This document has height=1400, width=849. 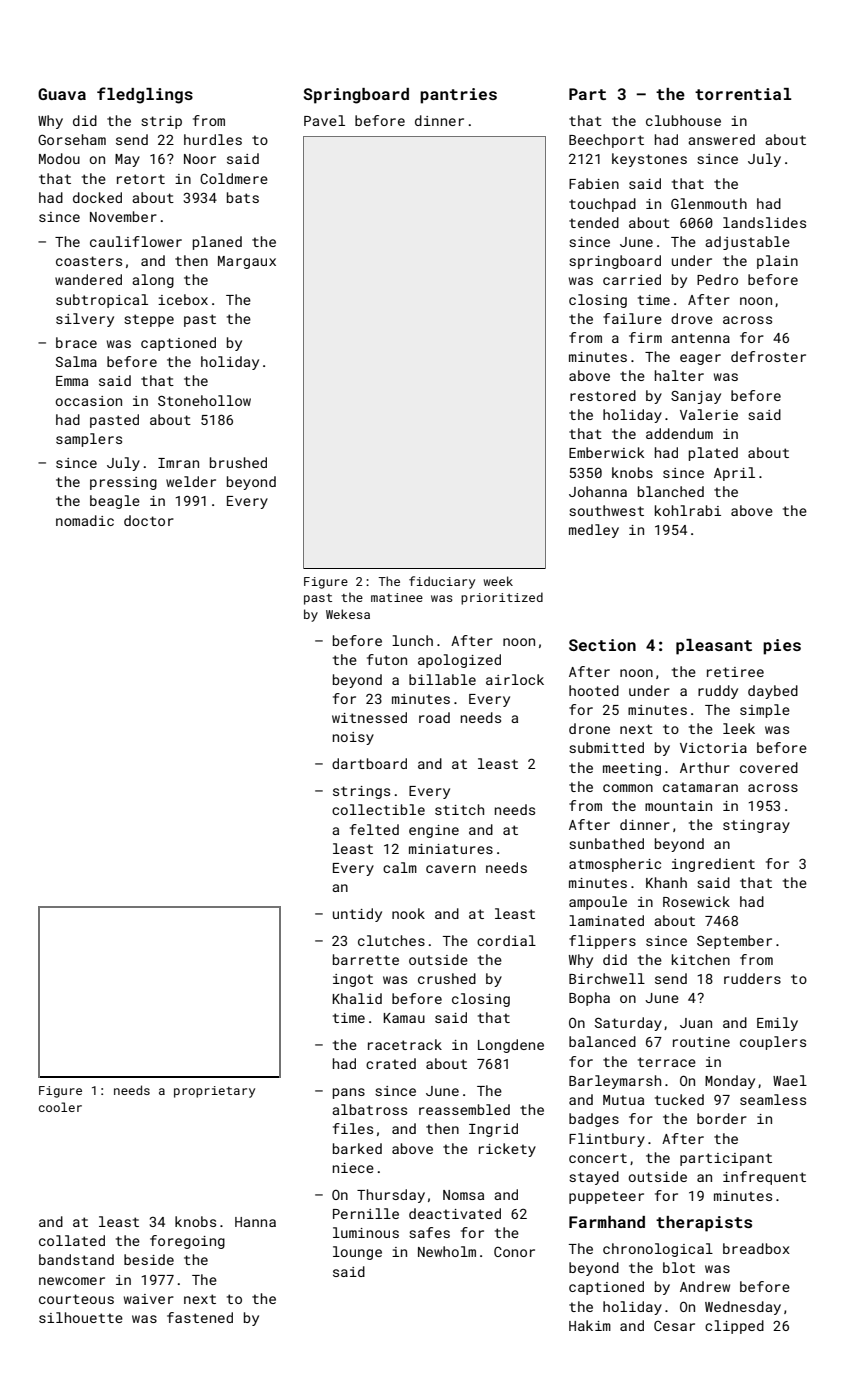 I want to click on tended, so click(x=594, y=222).
